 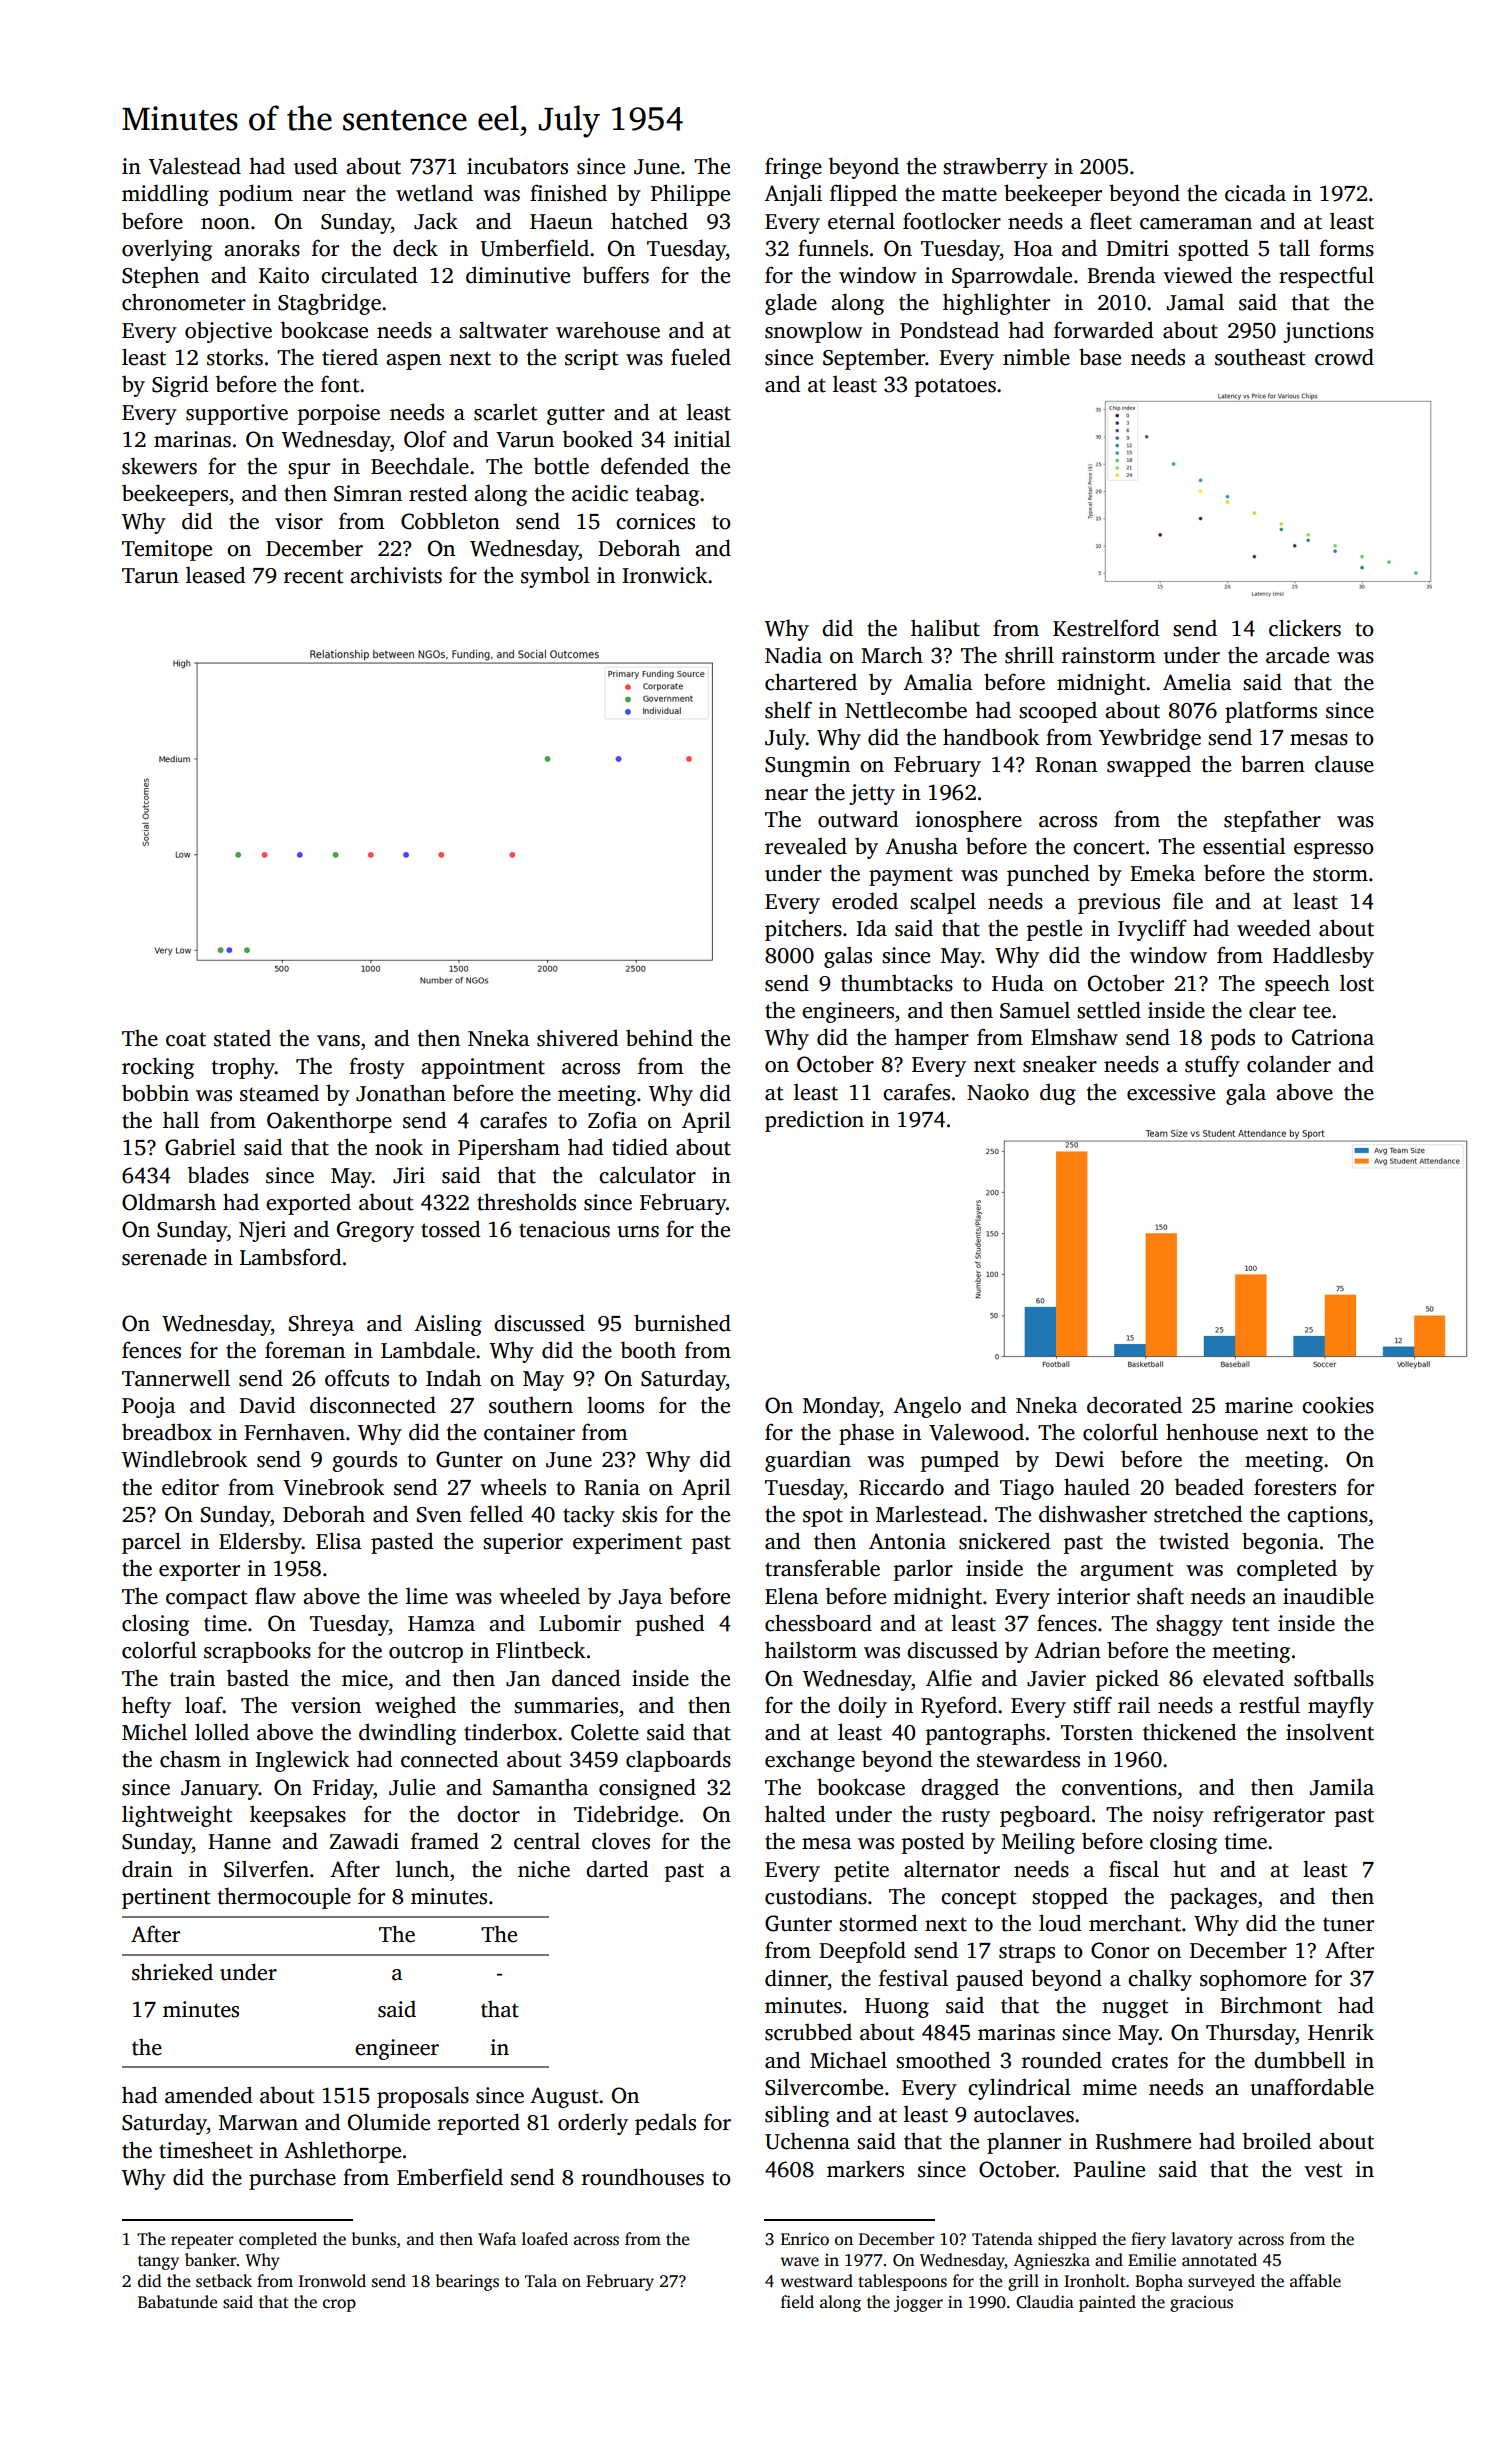 I want to click on Cobbleton, so click(x=450, y=521).
